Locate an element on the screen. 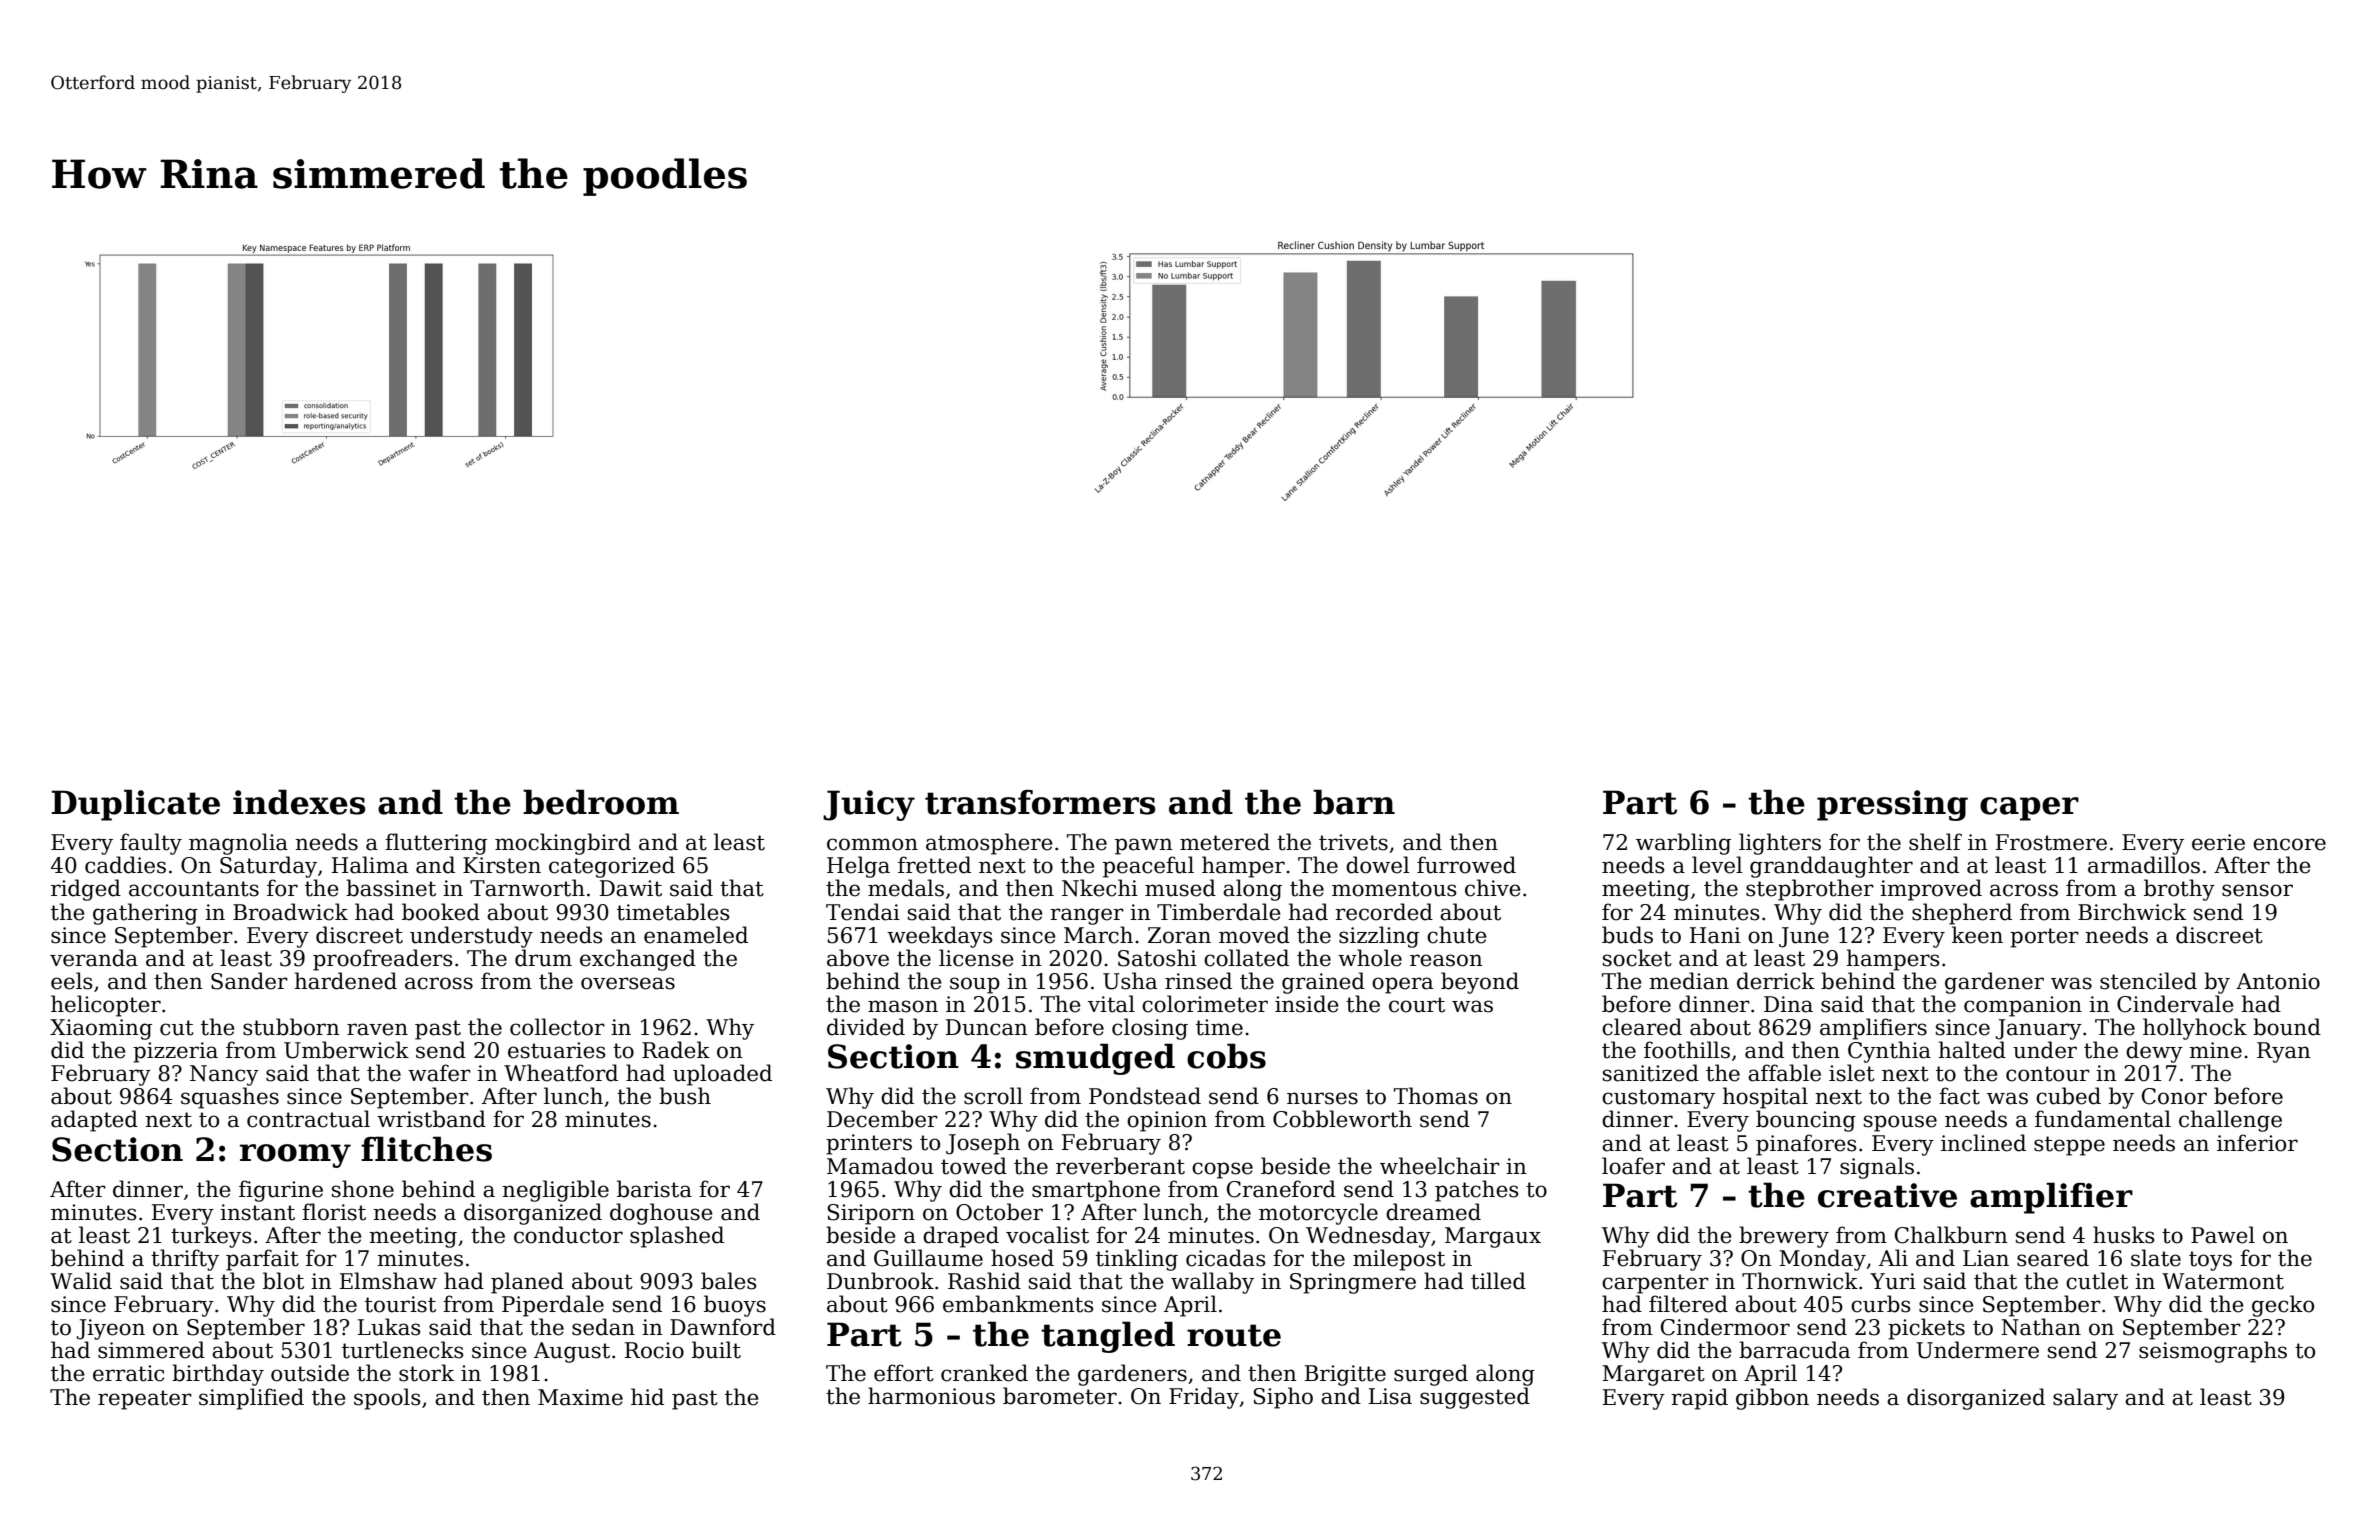  pressing is located at coordinates (1892, 805).
